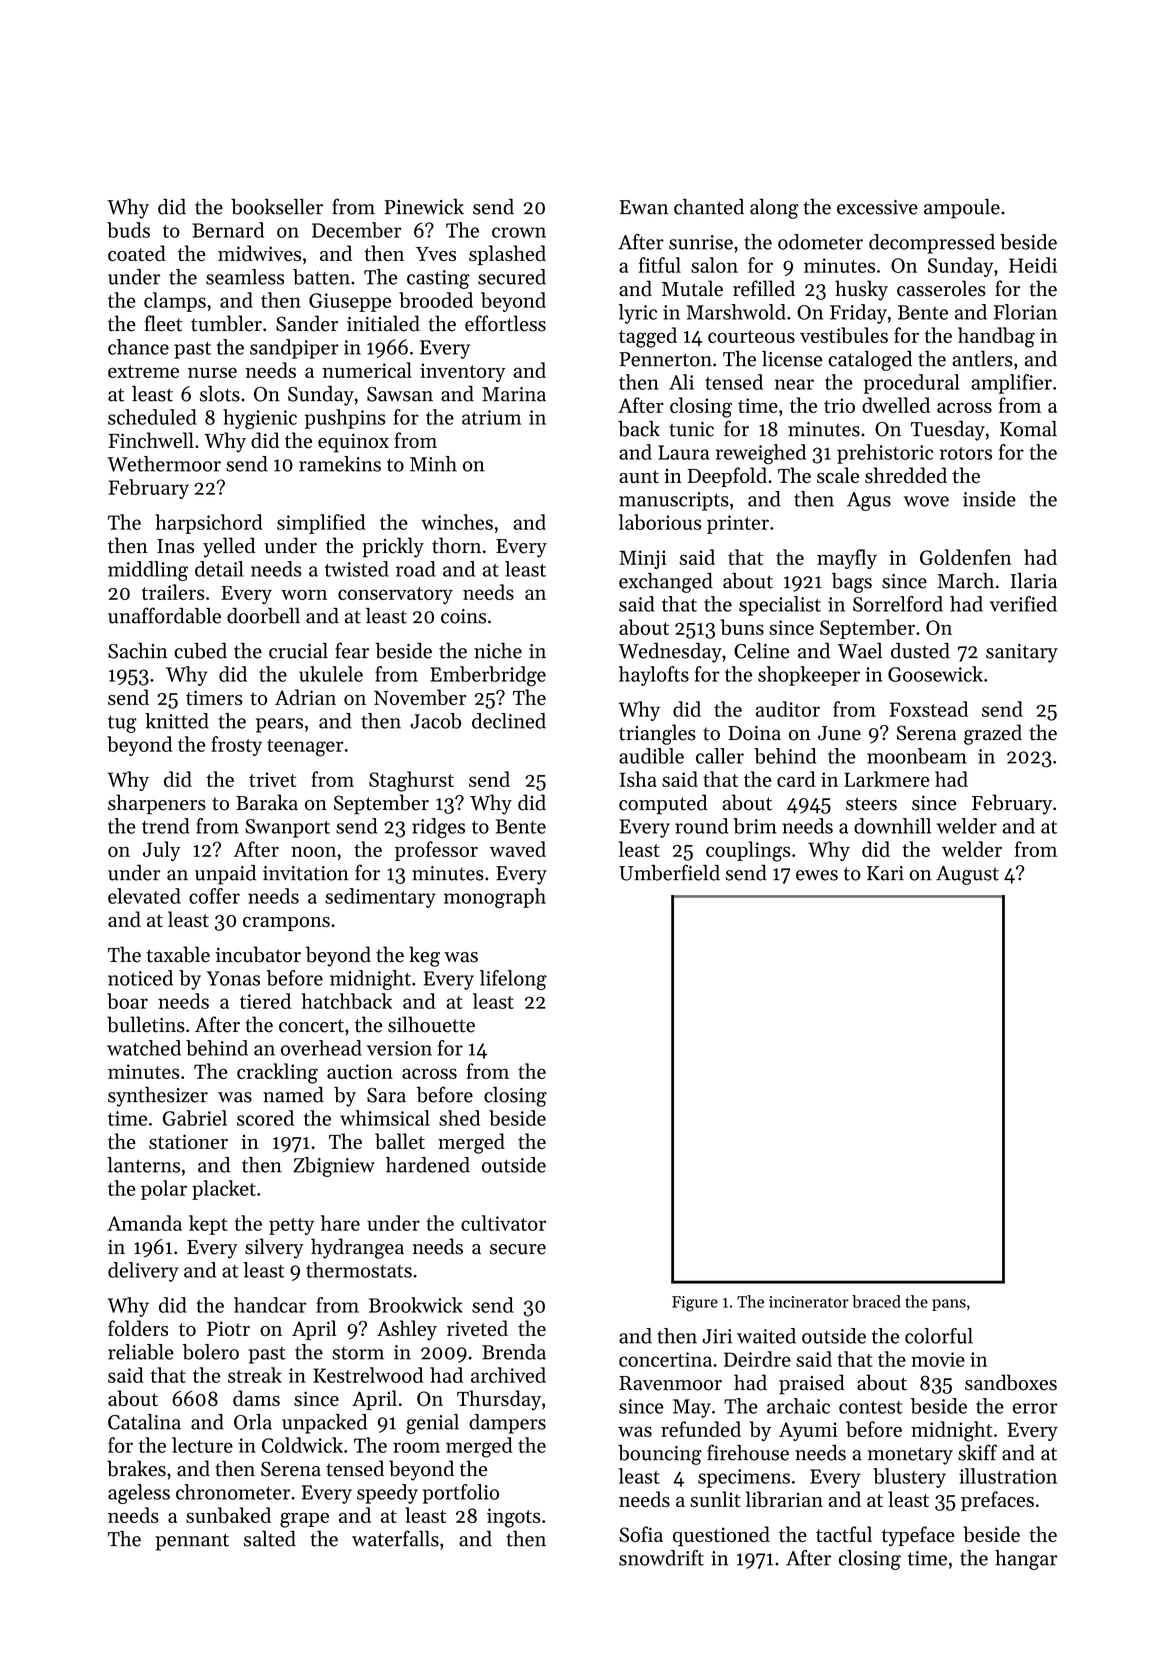  Describe the element at coordinates (701, 242) in the document. I see `sunrise` at that location.
